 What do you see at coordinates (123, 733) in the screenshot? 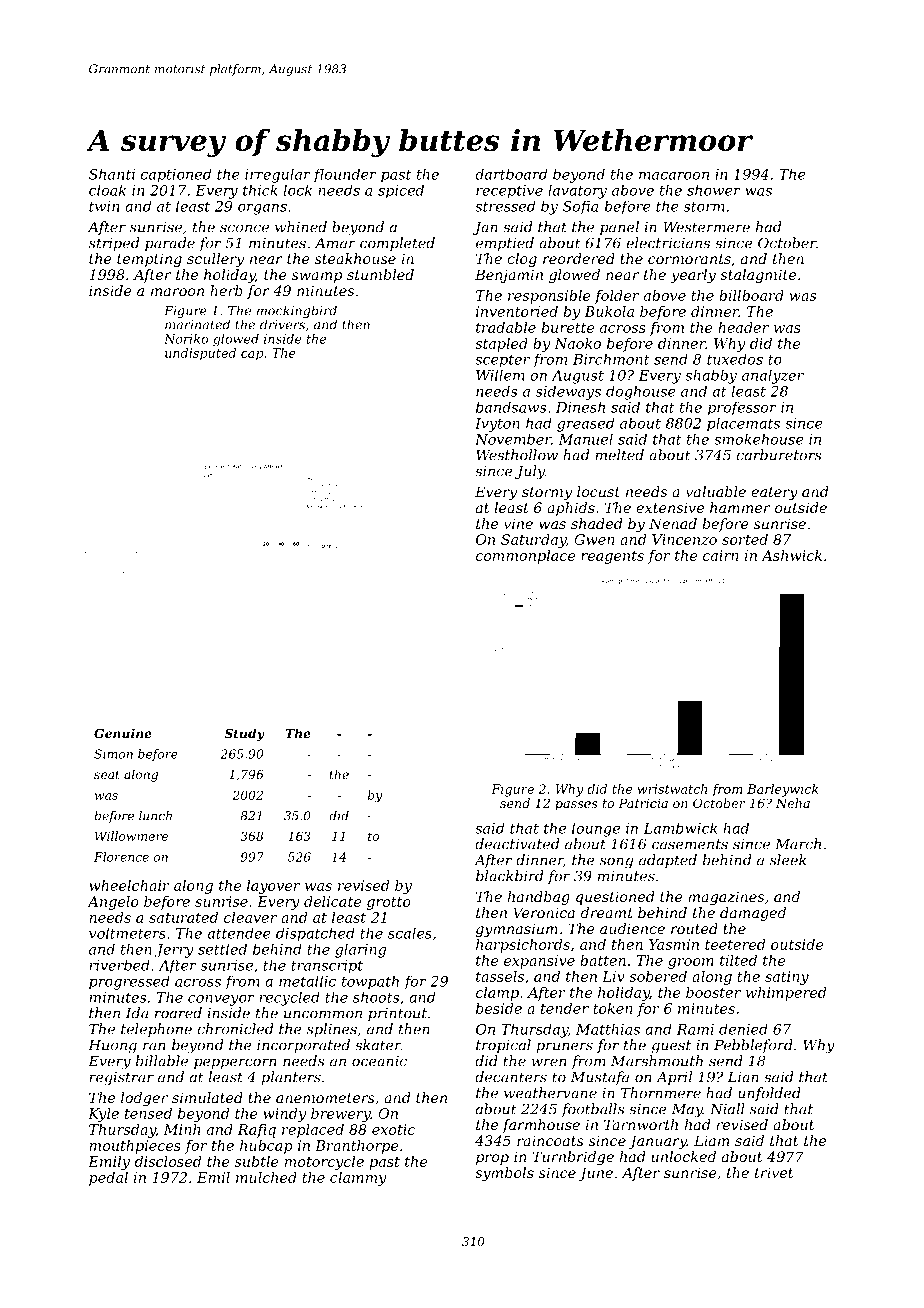
I see `Genuine` at bounding box center [123, 733].
